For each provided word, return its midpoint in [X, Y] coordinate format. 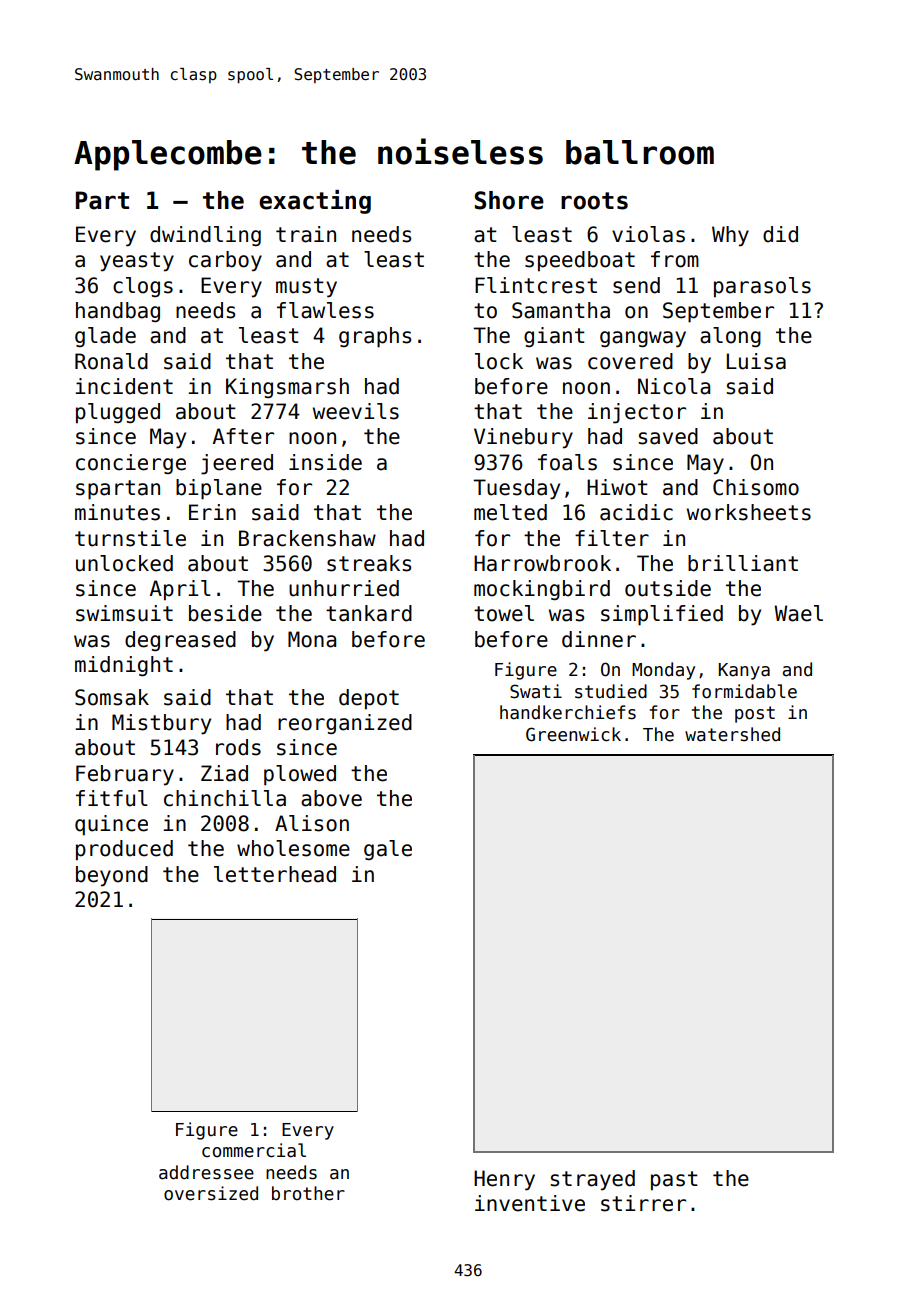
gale [388, 850]
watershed [732, 734]
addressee [206, 1172]
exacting [315, 202]
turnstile [130, 538]
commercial [254, 1150]
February [125, 775]
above [331, 798]
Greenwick [573, 734]
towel [504, 613]
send [636, 285]
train [306, 234]
